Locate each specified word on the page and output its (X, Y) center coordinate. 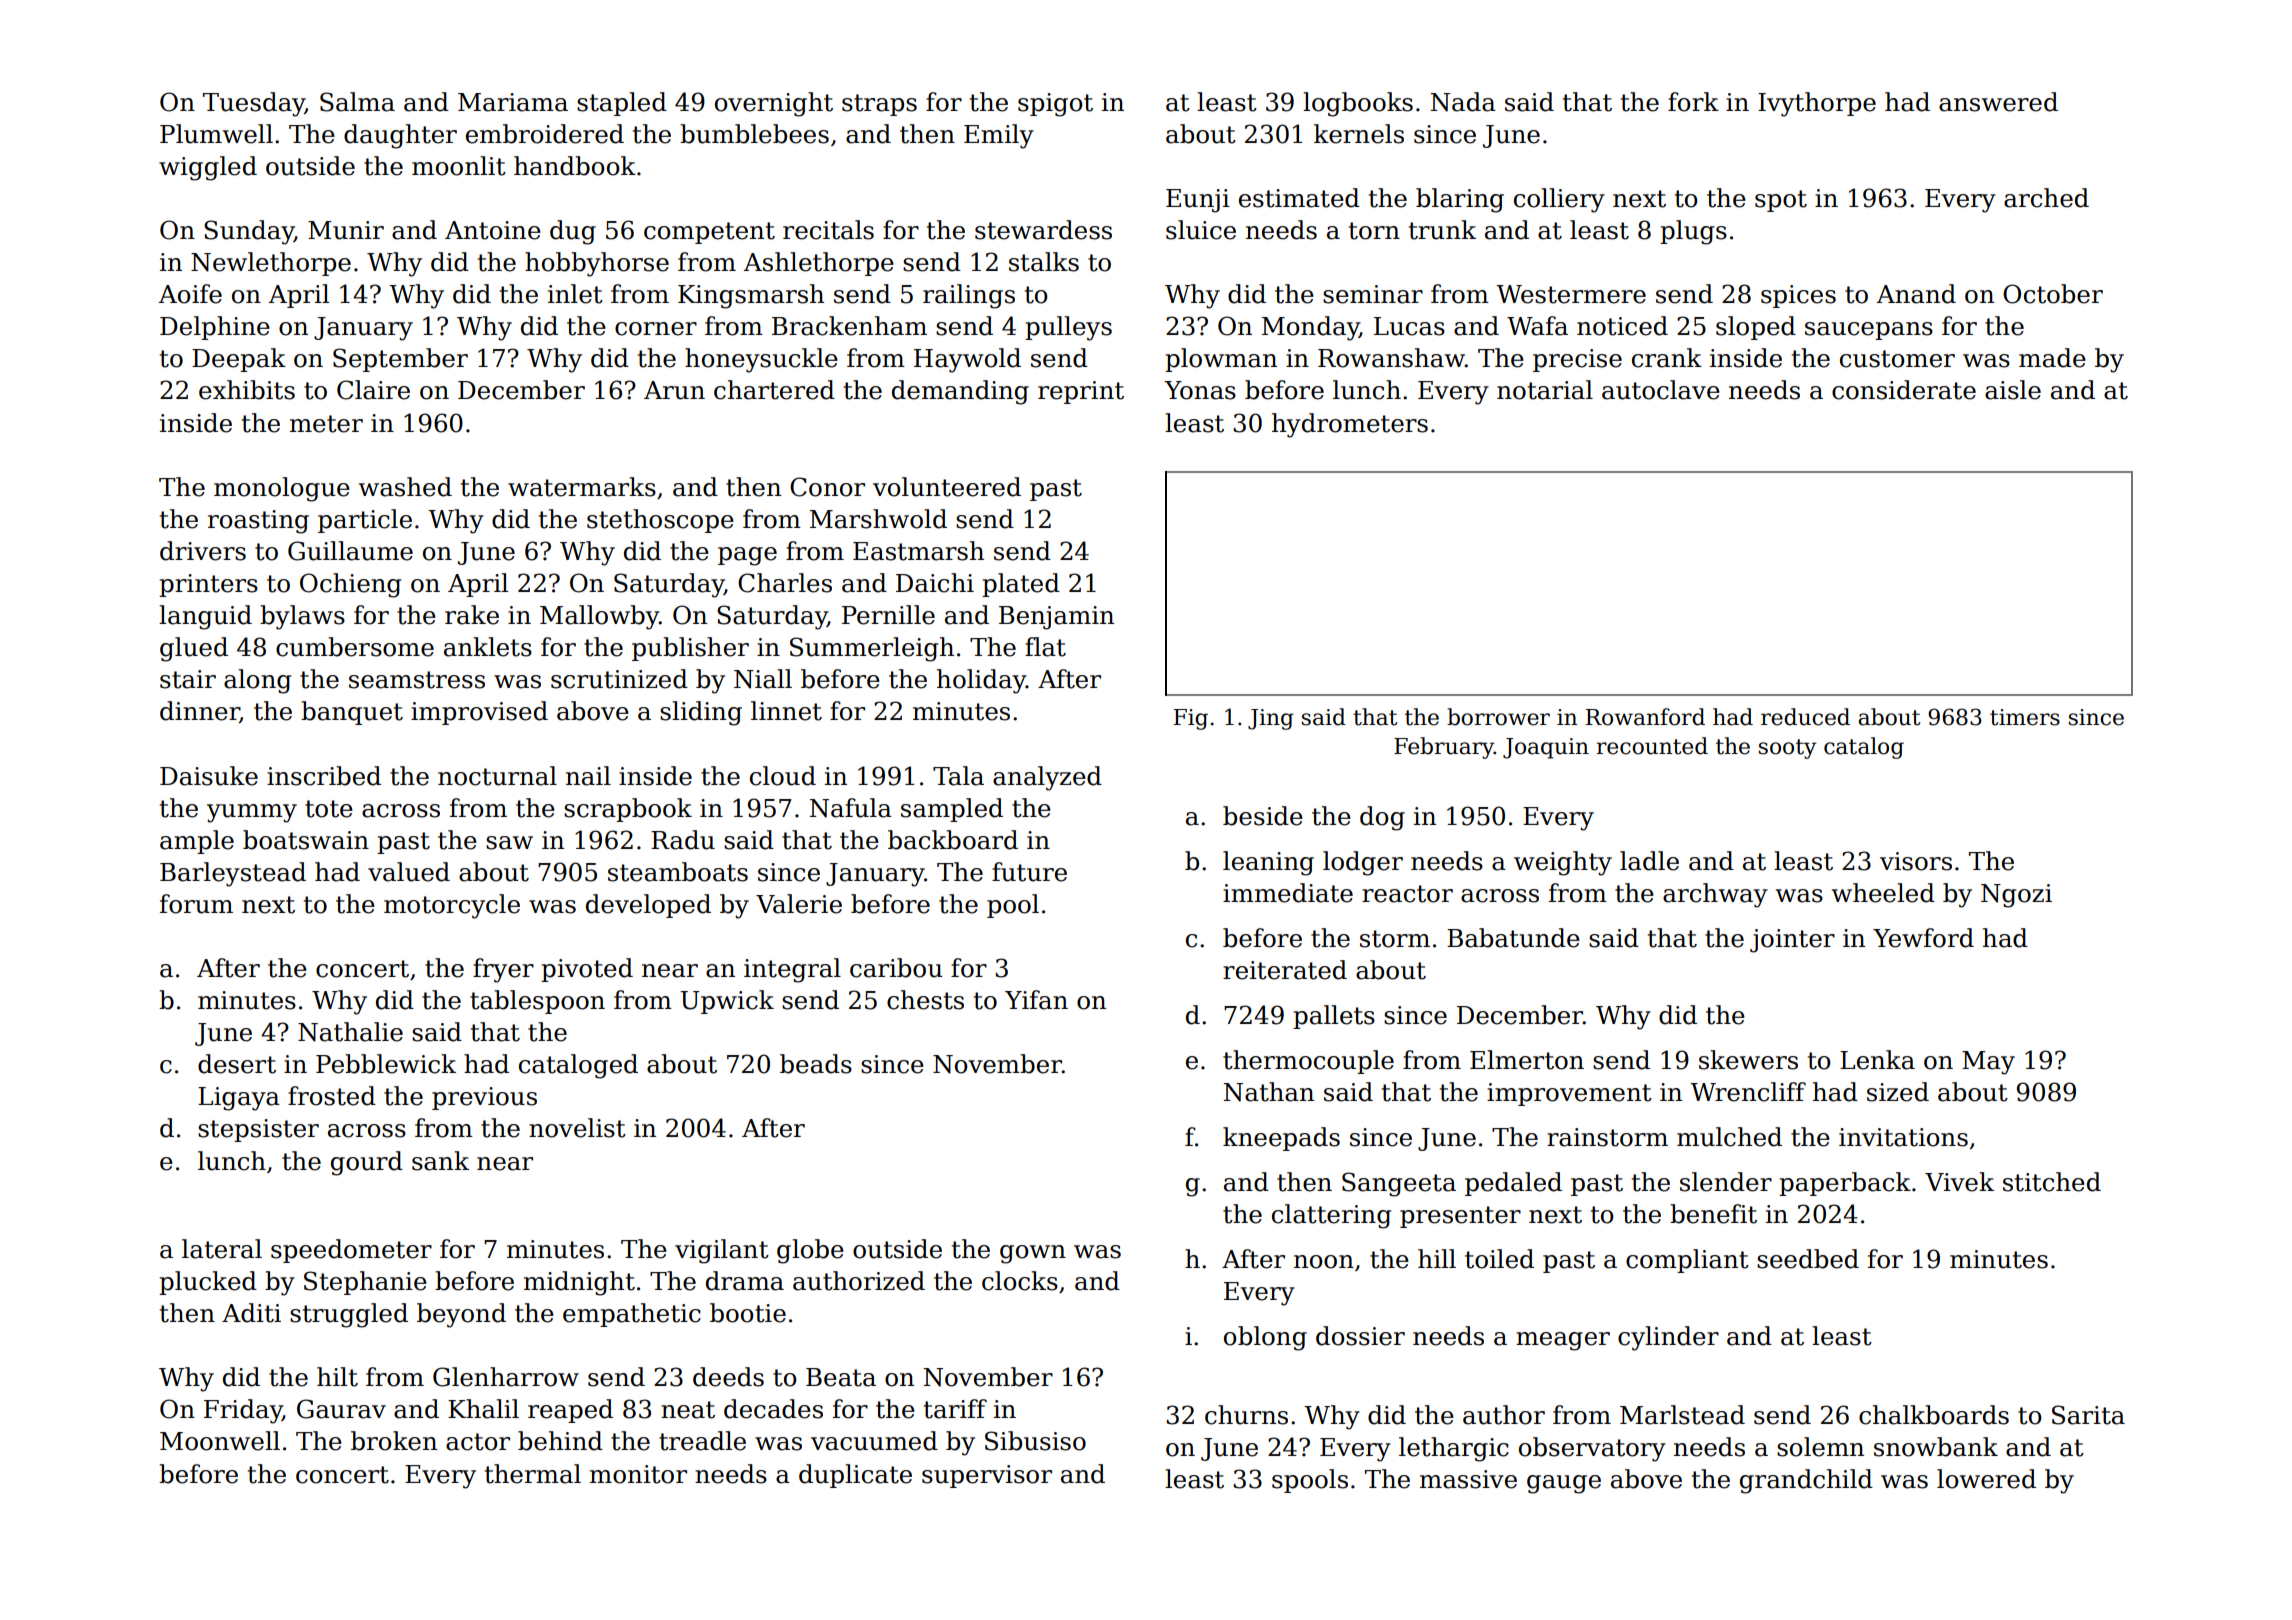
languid (205, 617)
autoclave (1661, 390)
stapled (622, 104)
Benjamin (1056, 618)
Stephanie (365, 1283)
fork (1693, 102)
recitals (828, 230)
